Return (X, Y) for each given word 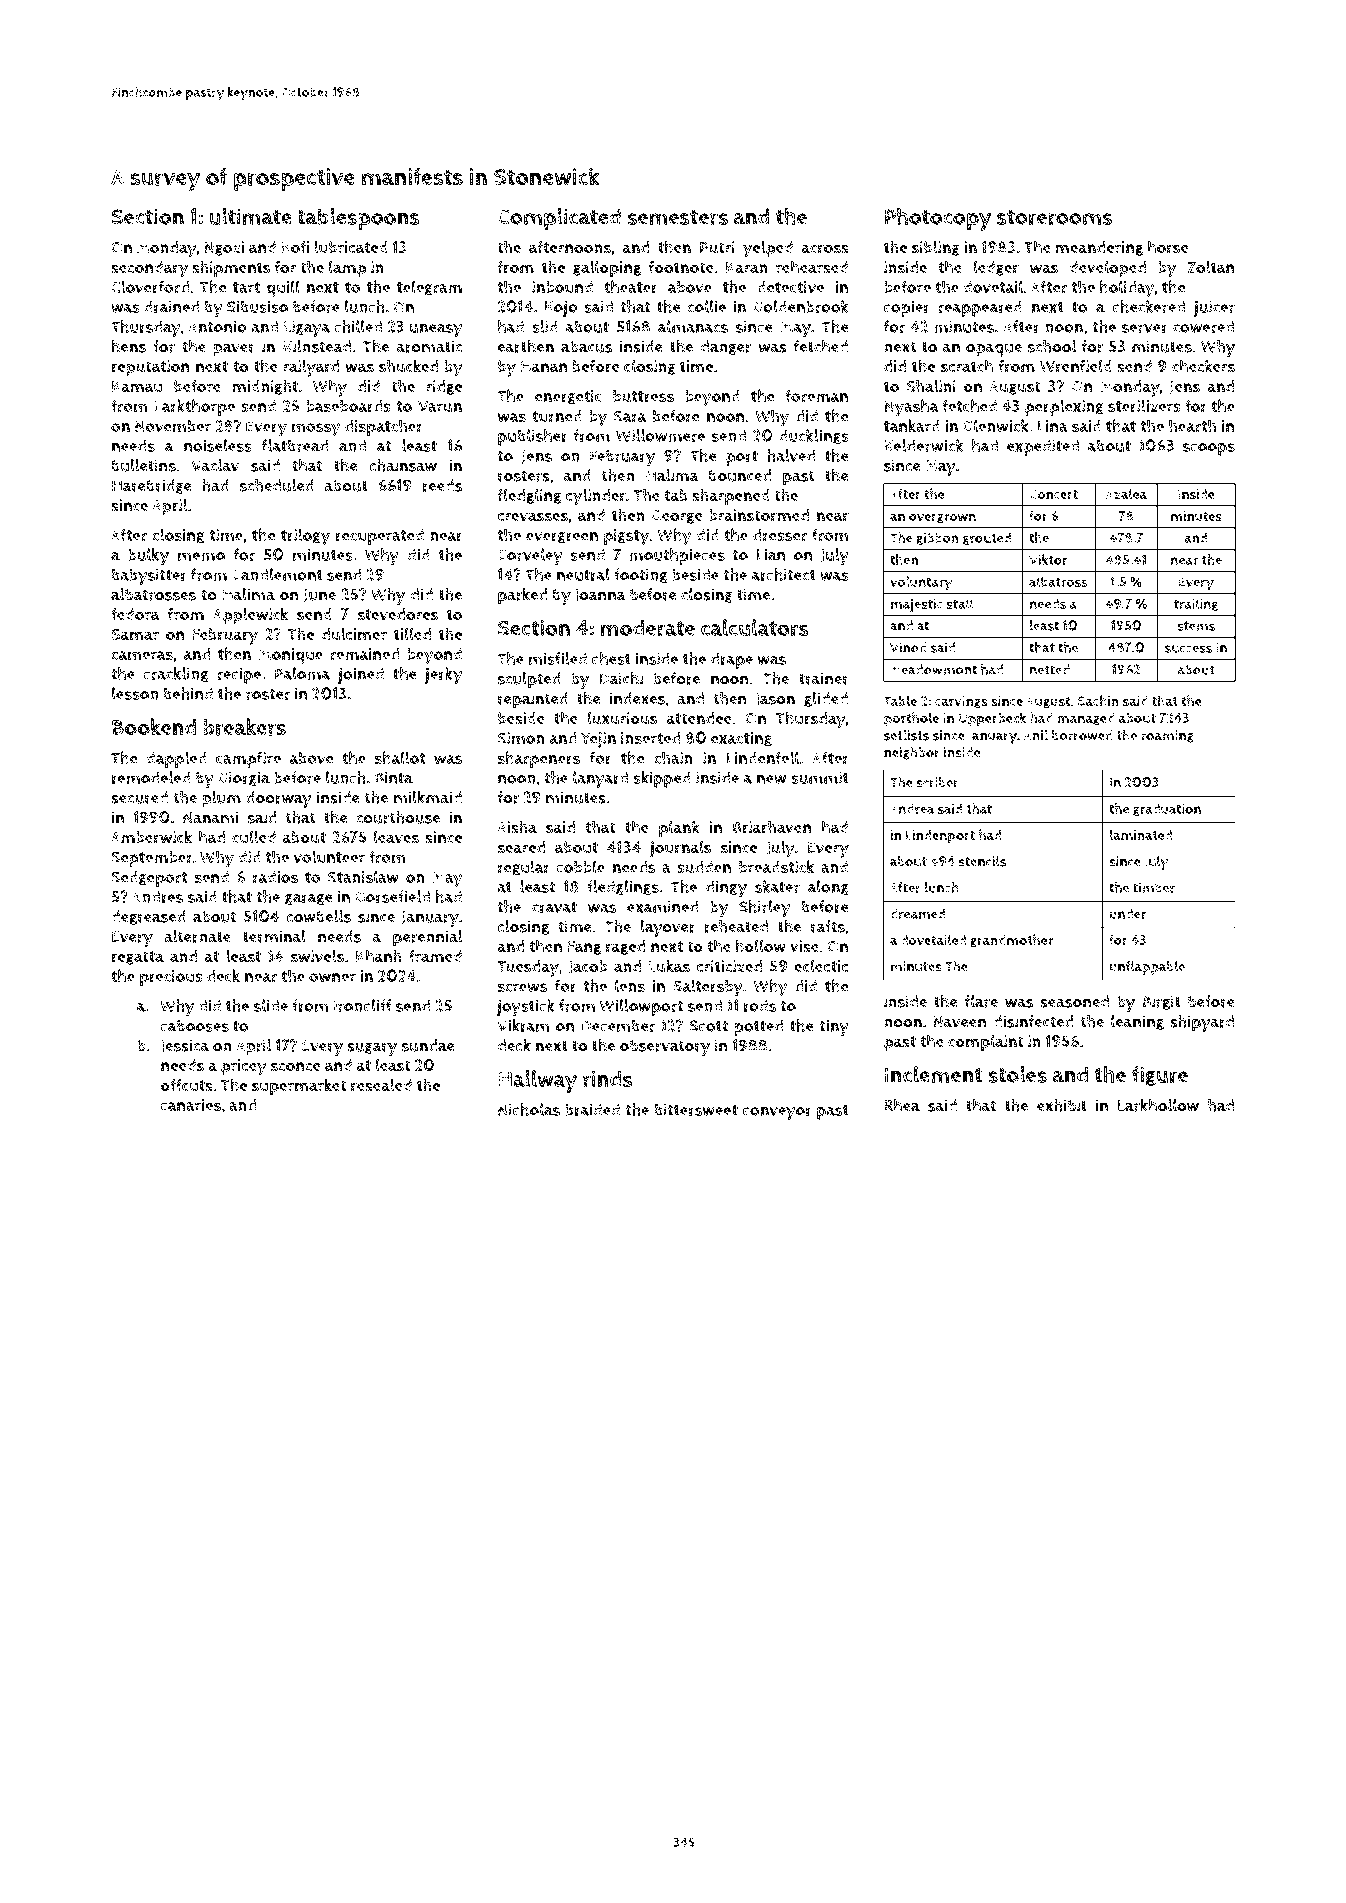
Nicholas (529, 1109)
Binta (394, 778)
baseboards (348, 406)
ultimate (250, 216)
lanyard (600, 779)
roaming (1167, 736)
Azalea (1126, 493)
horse (1168, 247)
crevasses (533, 517)
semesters (678, 217)
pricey (244, 1067)
